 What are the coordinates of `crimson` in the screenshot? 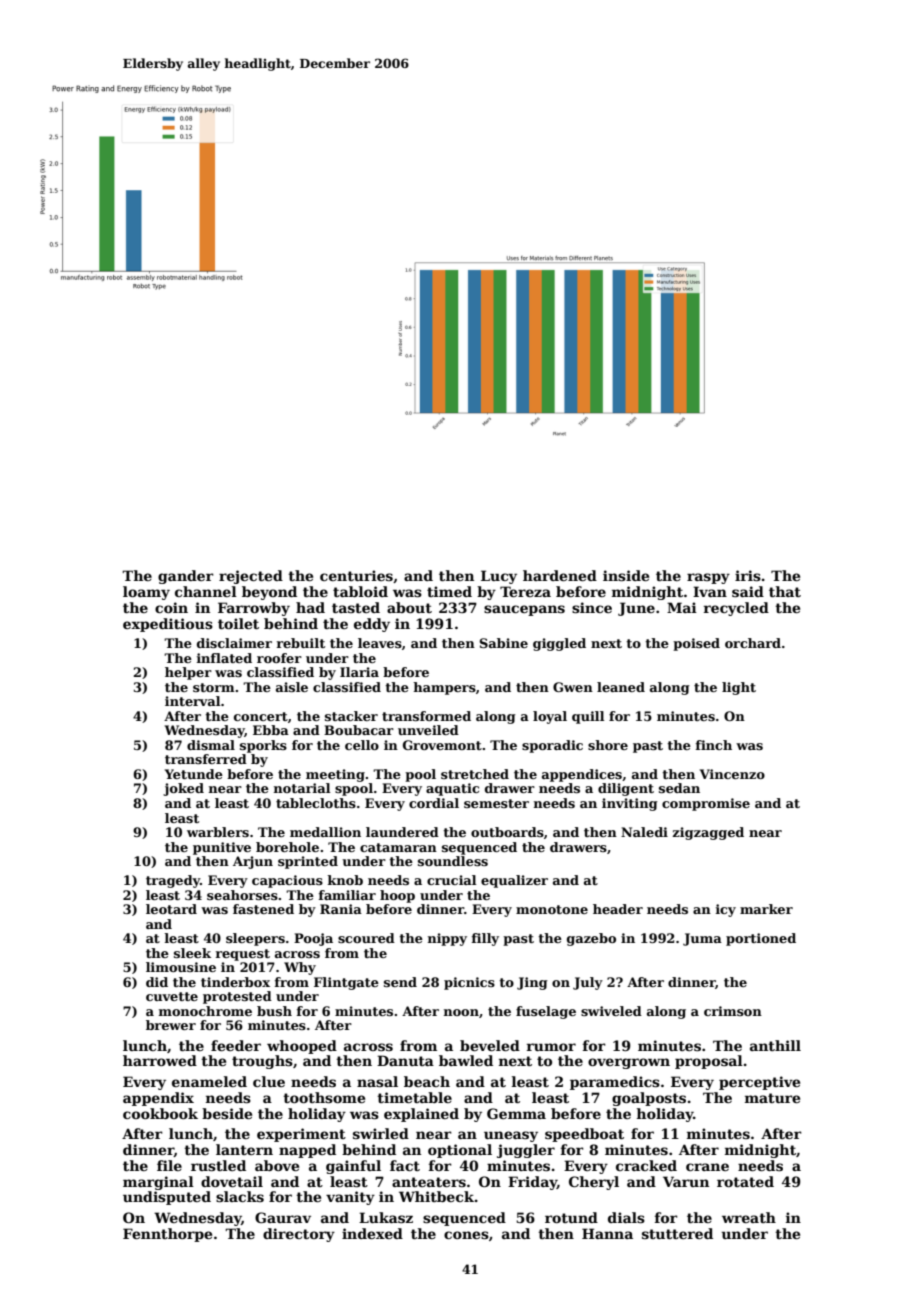 It's located at (733, 1011).
